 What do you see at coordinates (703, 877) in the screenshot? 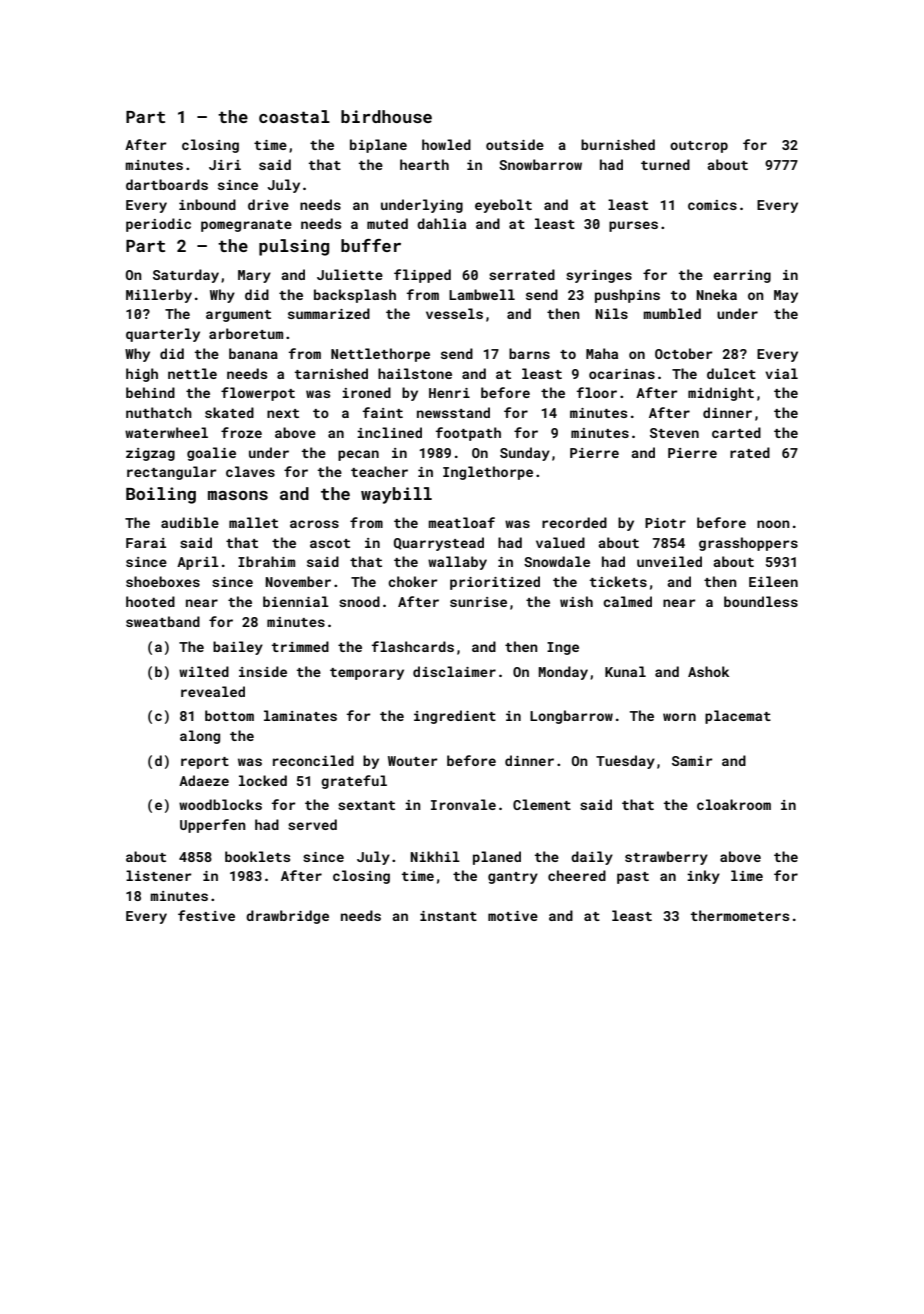
I see `inky` at bounding box center [703, 877].
